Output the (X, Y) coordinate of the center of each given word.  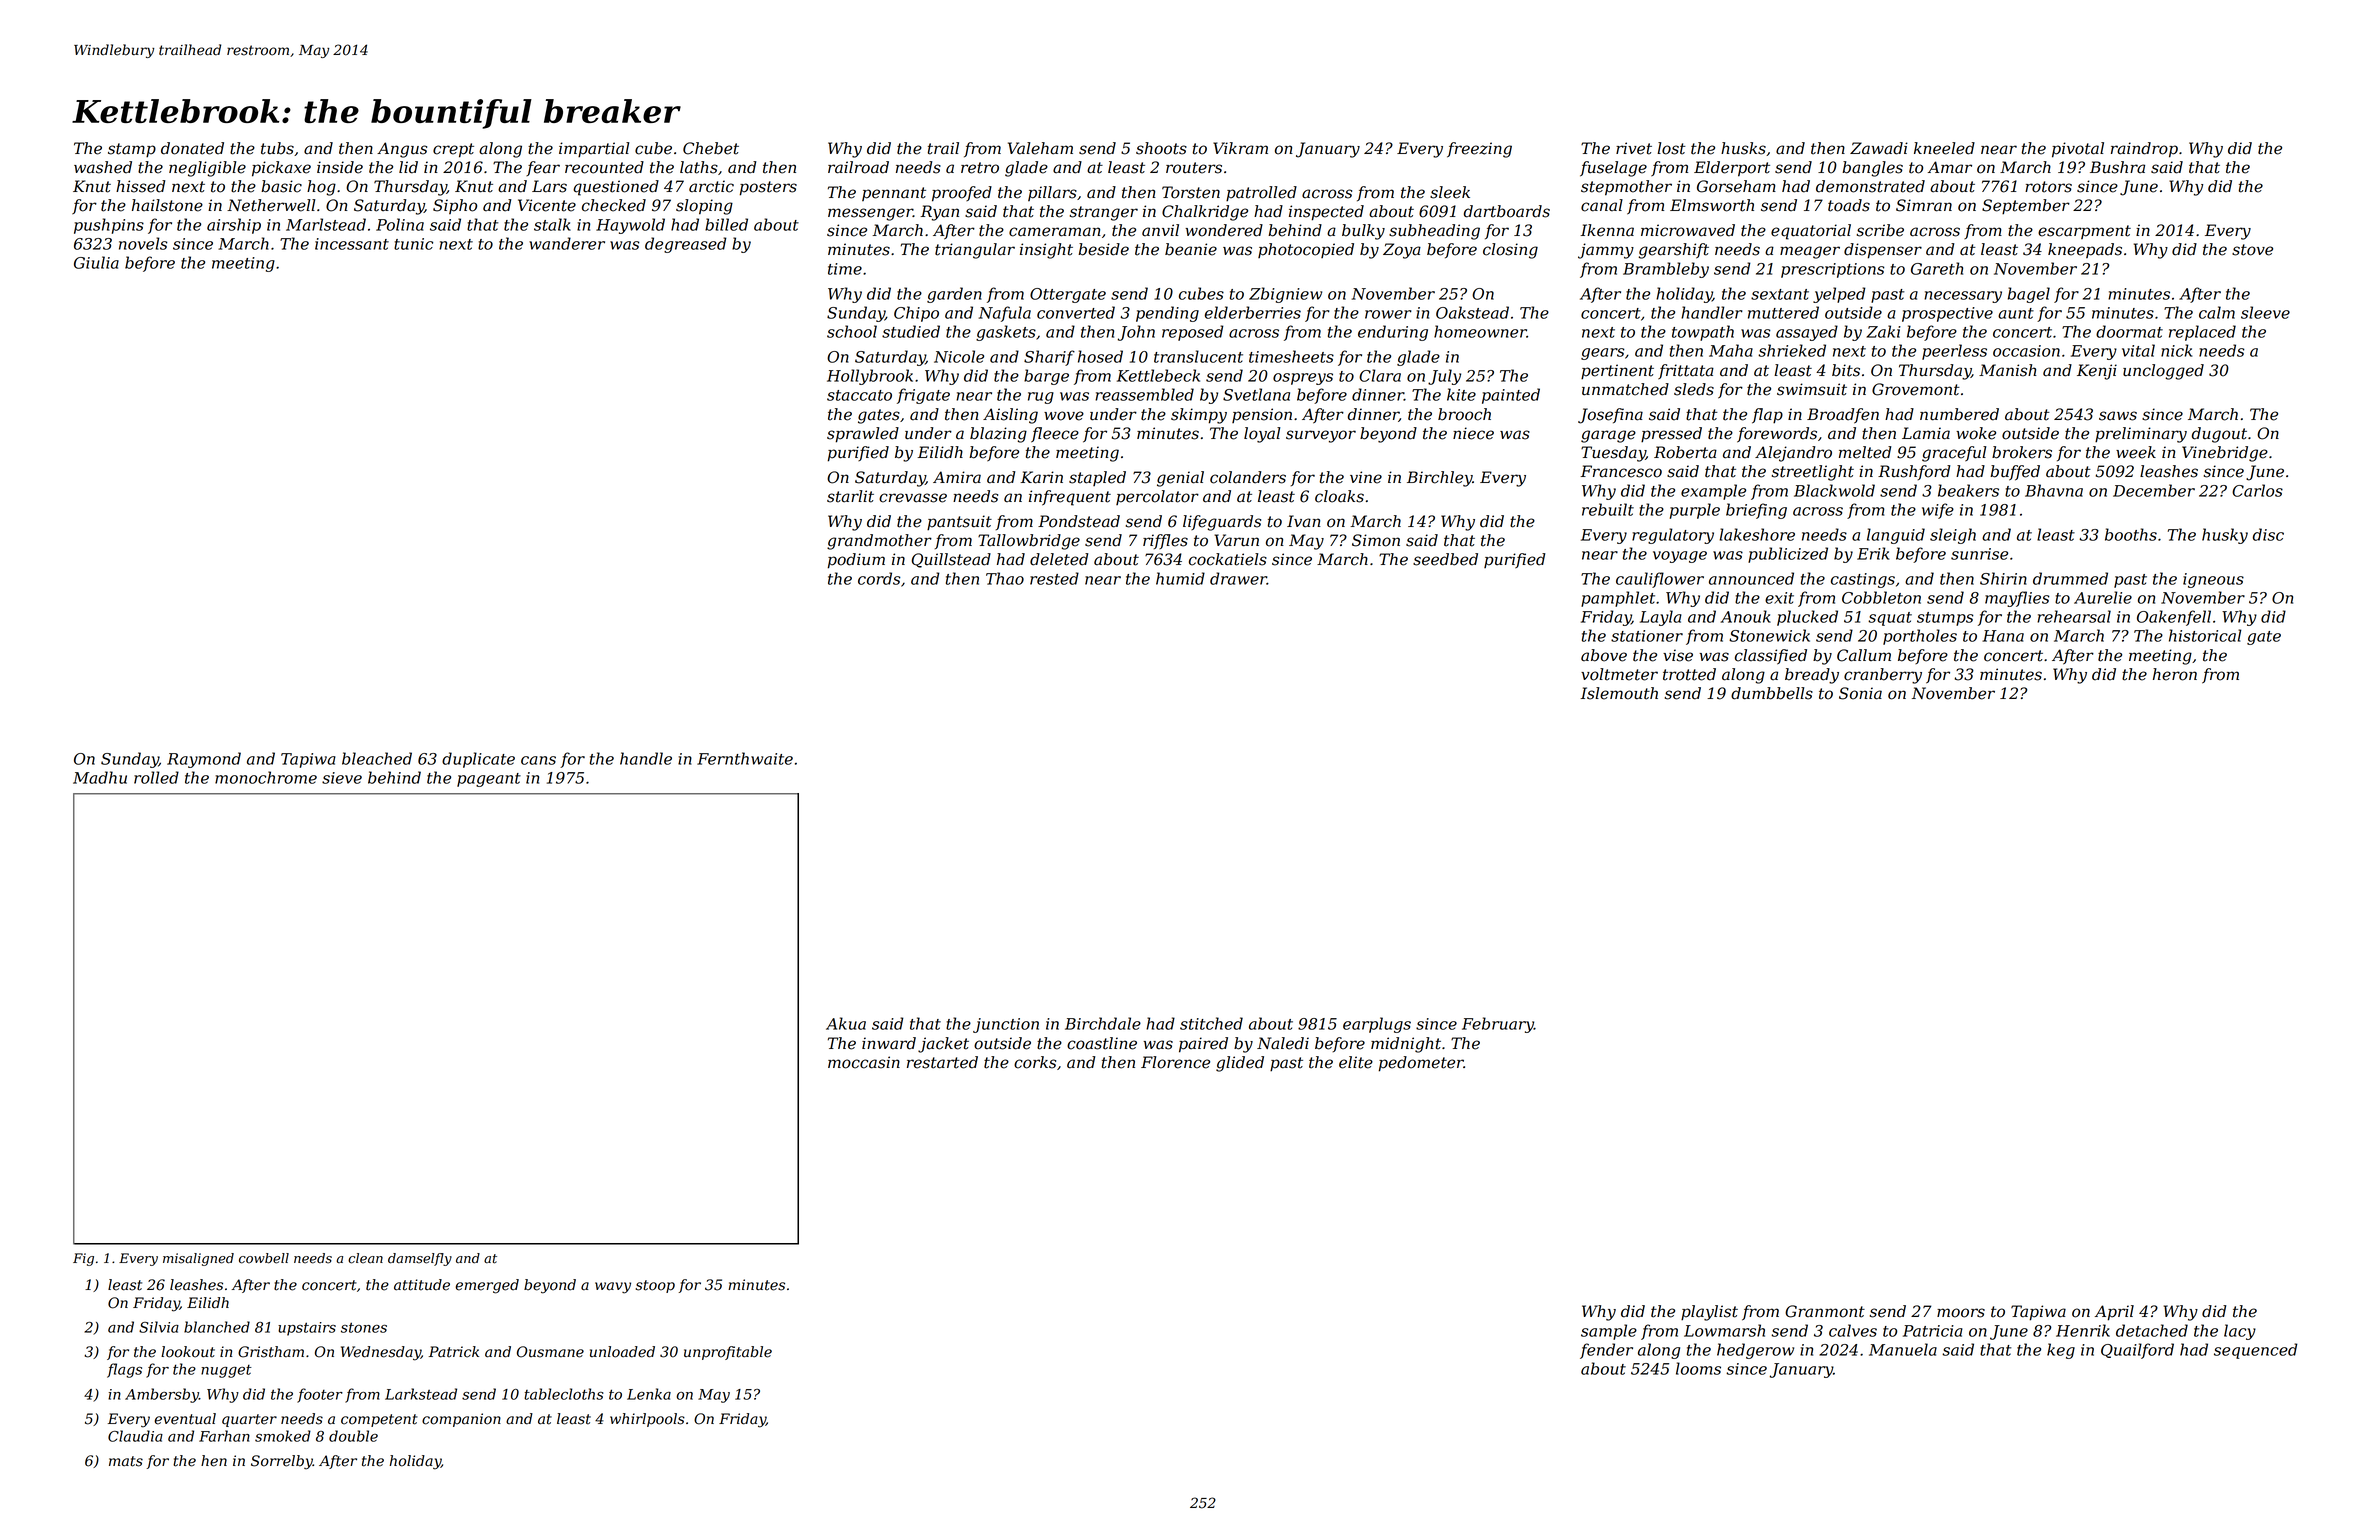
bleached (377, 758)
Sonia (1860, 693)
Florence (1175, 1062)
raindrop (2144, 150)
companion (461, 1420)
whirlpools (647, 1420)
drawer (1238, 578)
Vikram (1240, 148)
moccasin (864, 1062)
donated (192, 148)
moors (1961, 1313)
